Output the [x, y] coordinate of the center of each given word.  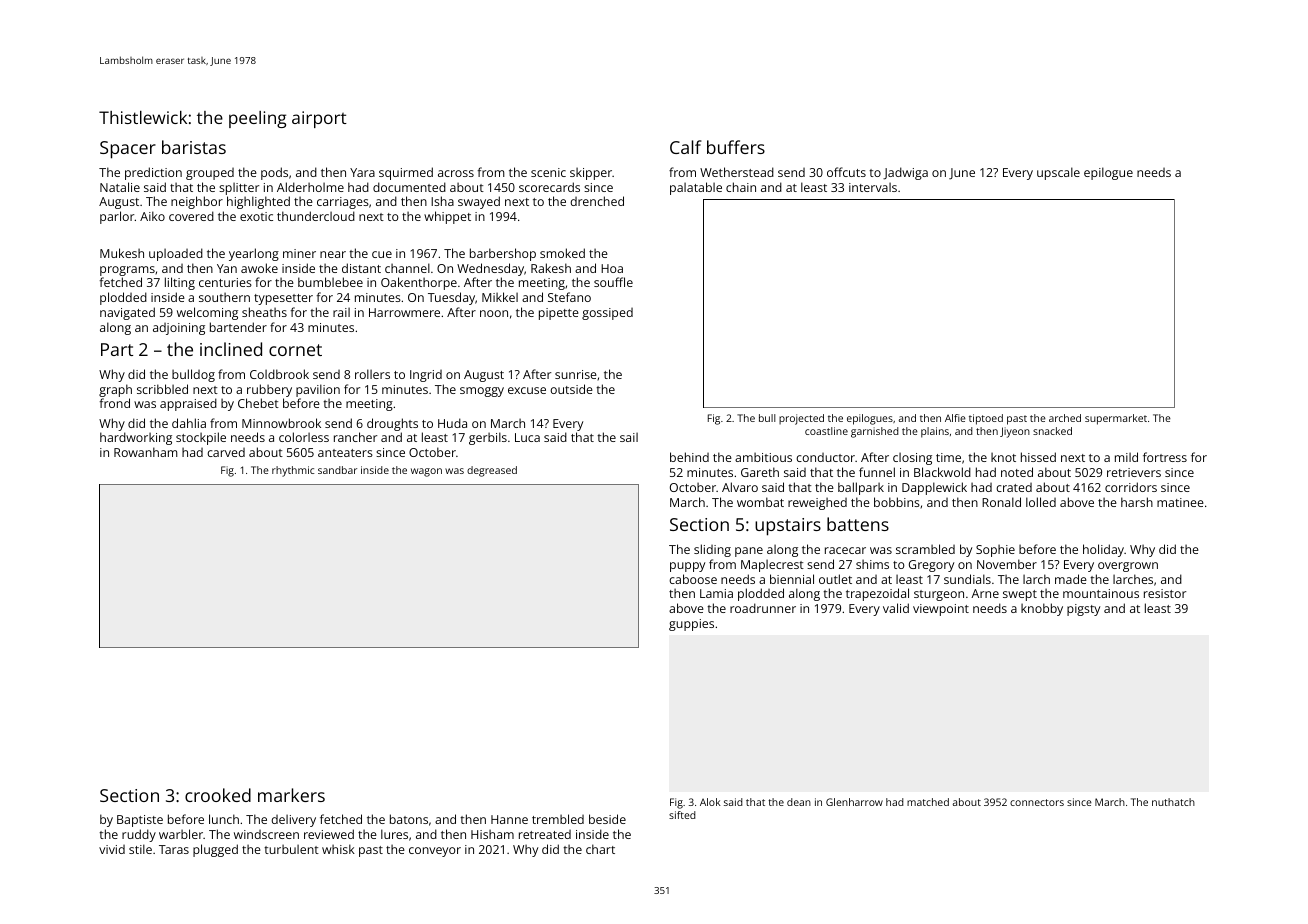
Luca [527, 437]
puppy [687, 567]
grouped [210, 174]
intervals [873, 187]
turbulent [291, 849]
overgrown [1128, 567]
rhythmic [293, 471]
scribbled [162, 389]
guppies [691, 625]
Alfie [955, 418]
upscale [1058, 173]
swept [1020, 595]
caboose [693, 579]
